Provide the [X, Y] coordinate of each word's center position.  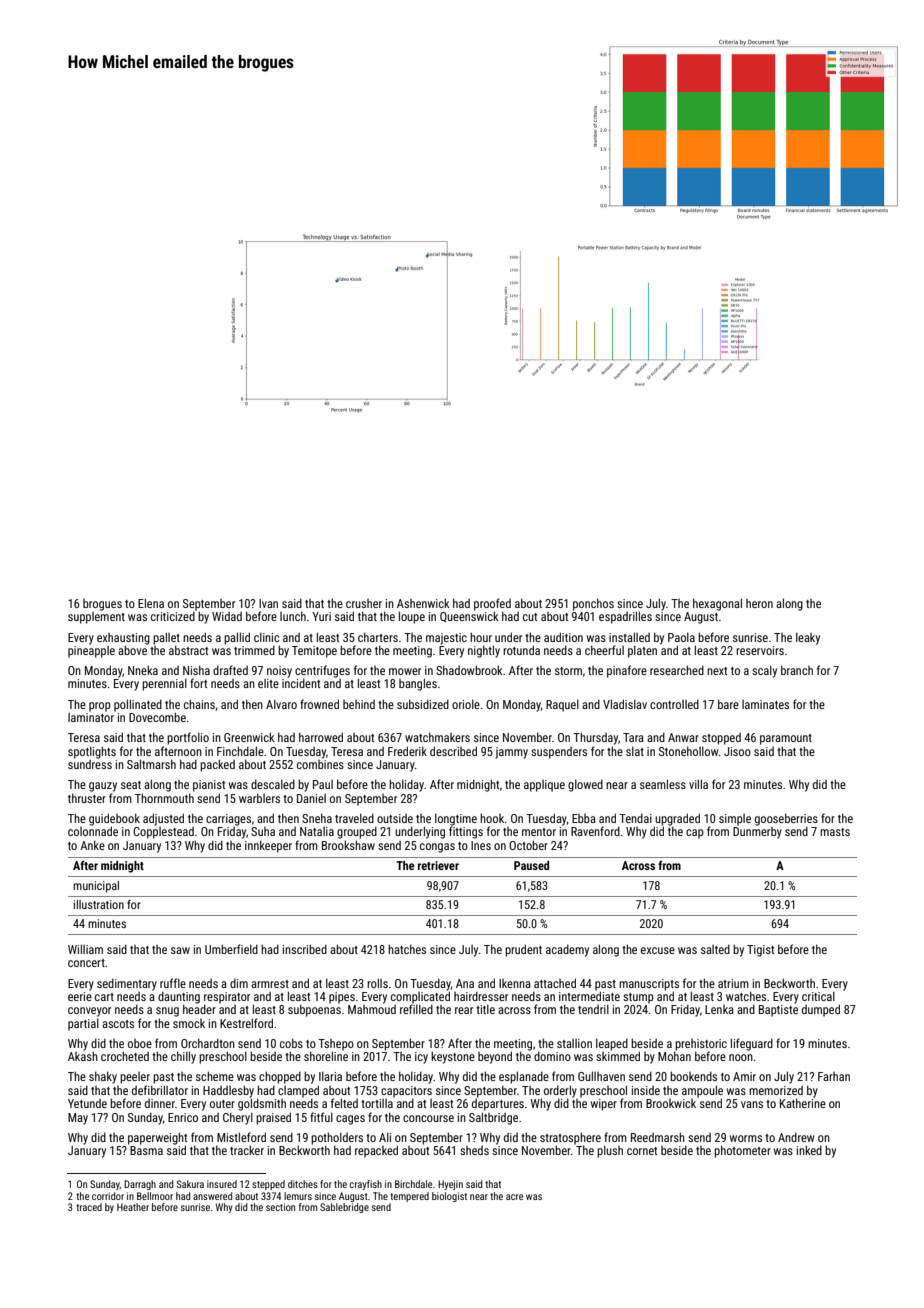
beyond [495, 1057]
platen [642, 651]
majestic [446, 639]
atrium [733, 983]
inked [809, 1150]
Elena [151, 603]
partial [83, 1024]
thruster [87, 798]
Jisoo [737, 751]
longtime [456, 819]
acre [514, 1197]
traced [89, 1207]
